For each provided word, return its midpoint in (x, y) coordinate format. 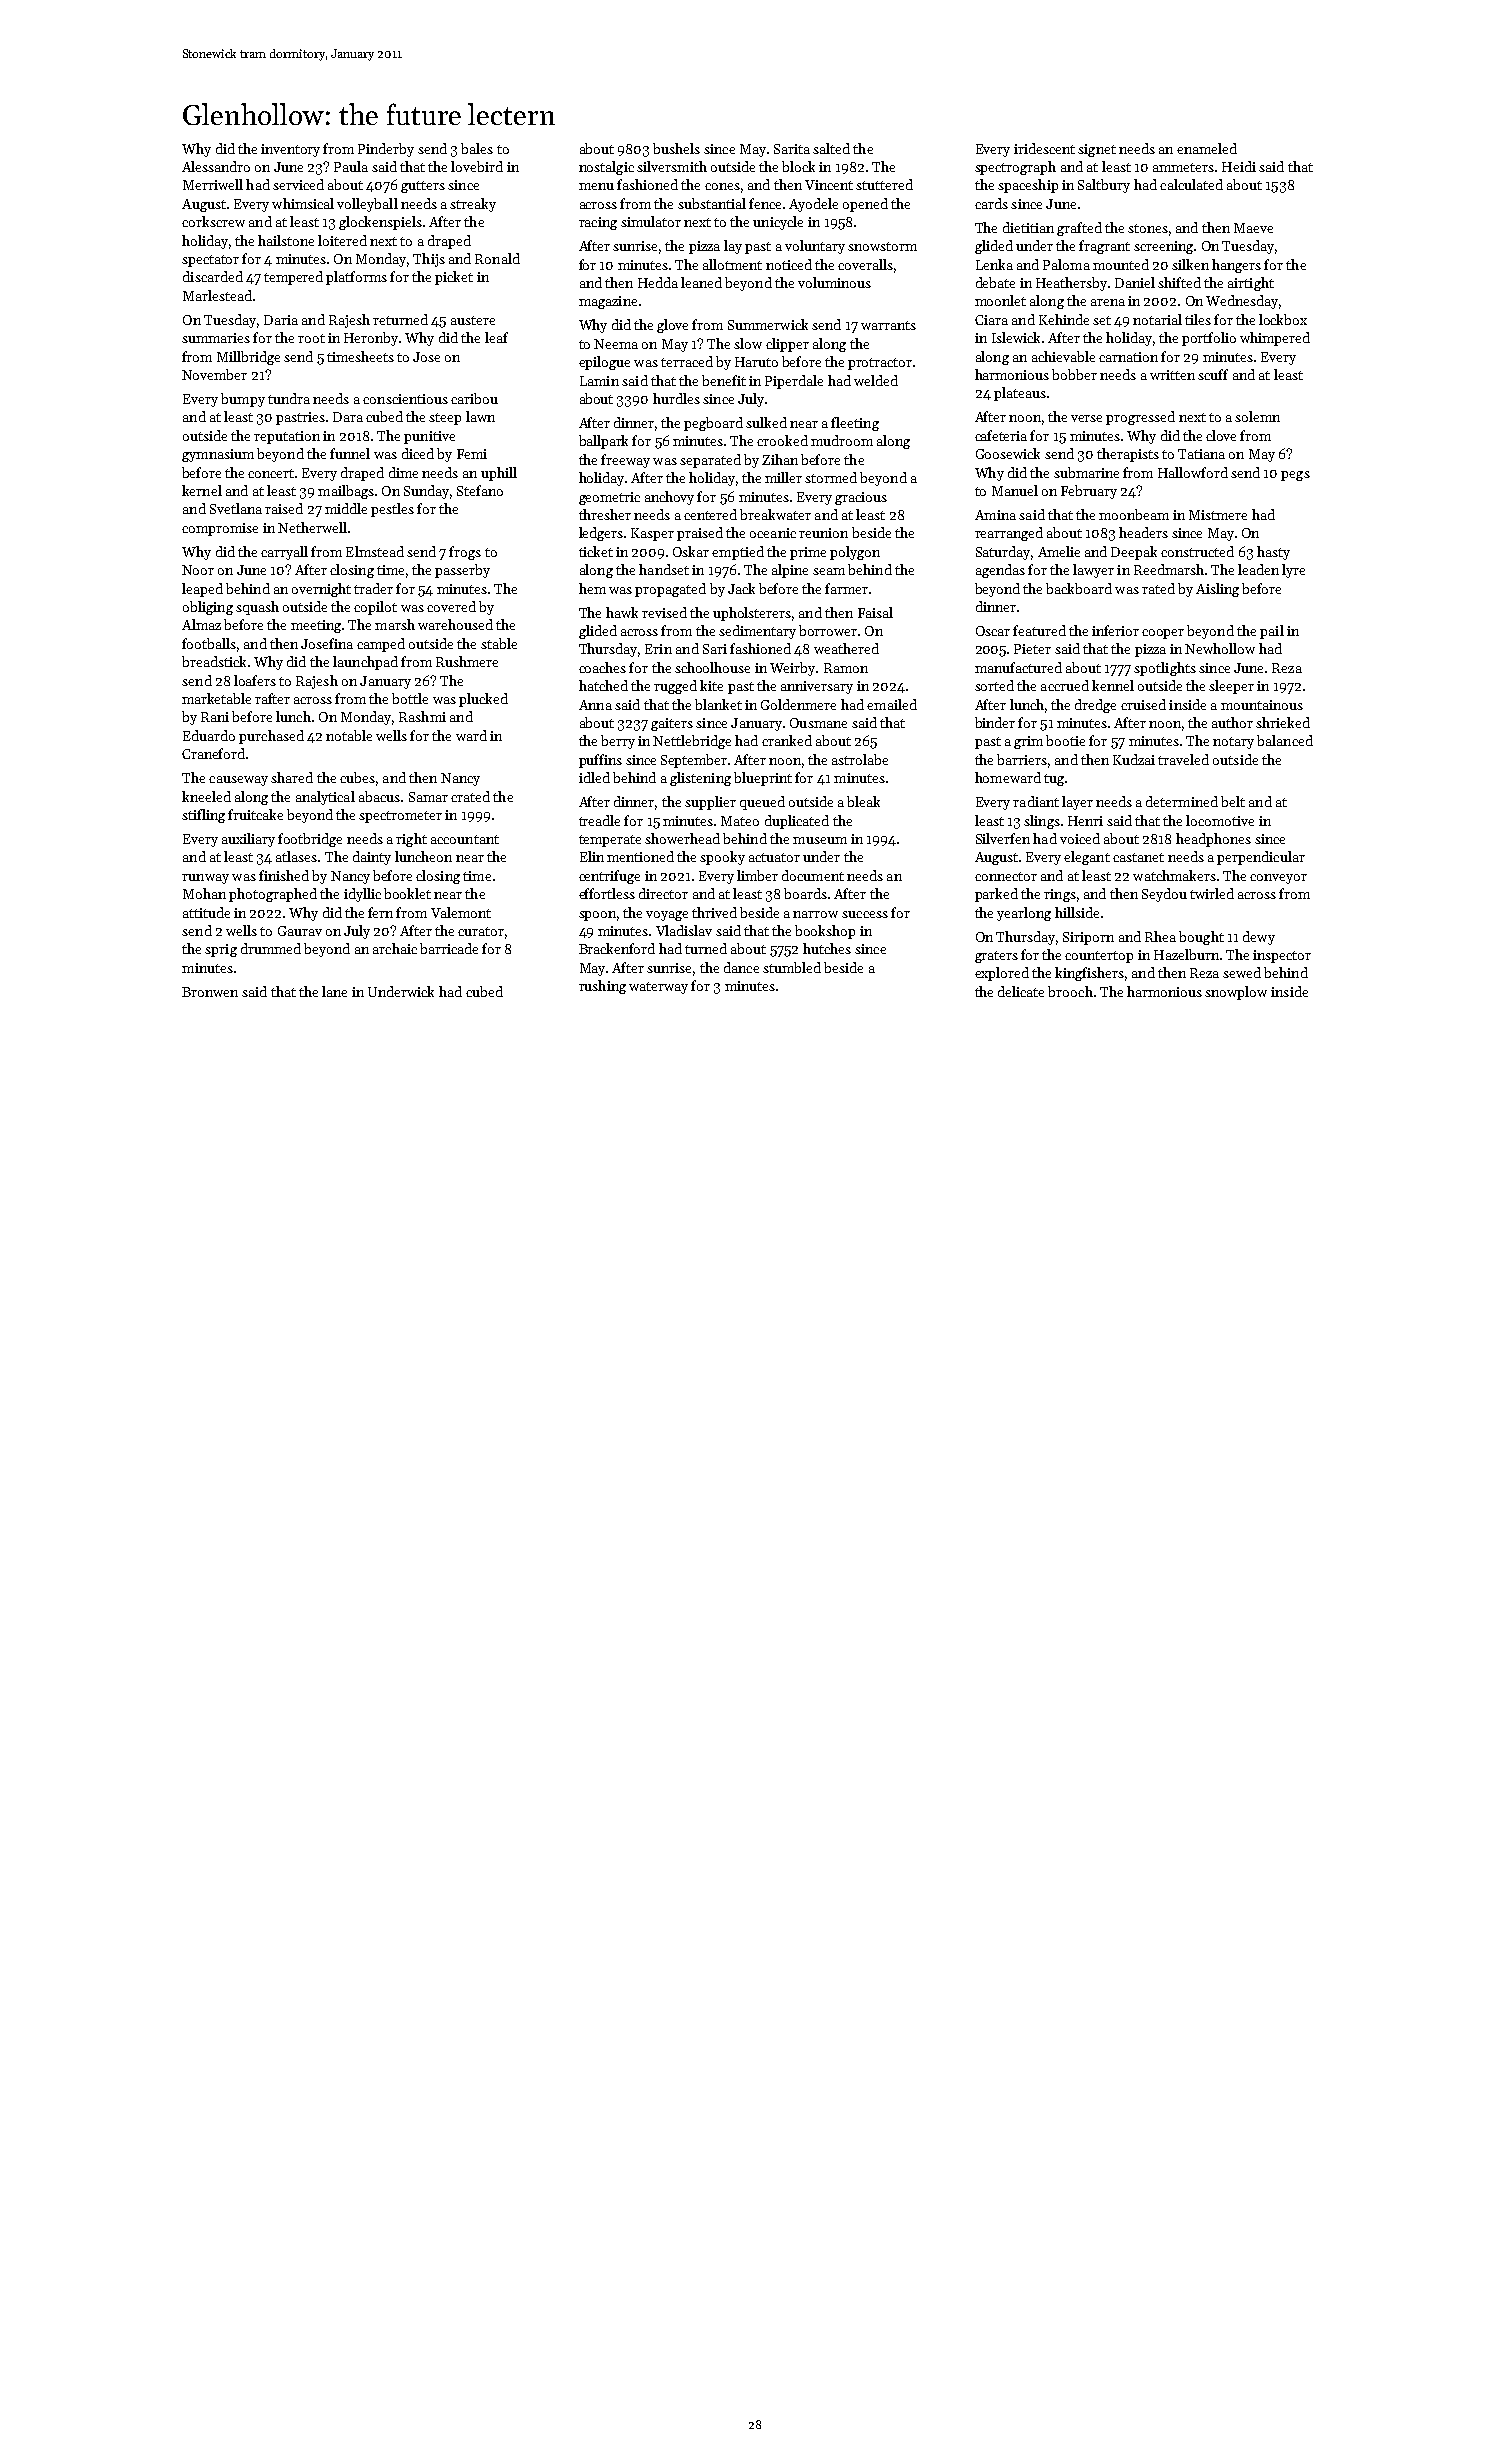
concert (271, 473)
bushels (676, 148)
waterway (658, 988)
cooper (1163, 634)
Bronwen (210, 992)
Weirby (792, 669)
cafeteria (1001, 435)
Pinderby (386, 150)
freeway (625, 461)
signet (1097, 150)
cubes (357, 777)
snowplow (1236, 993)
